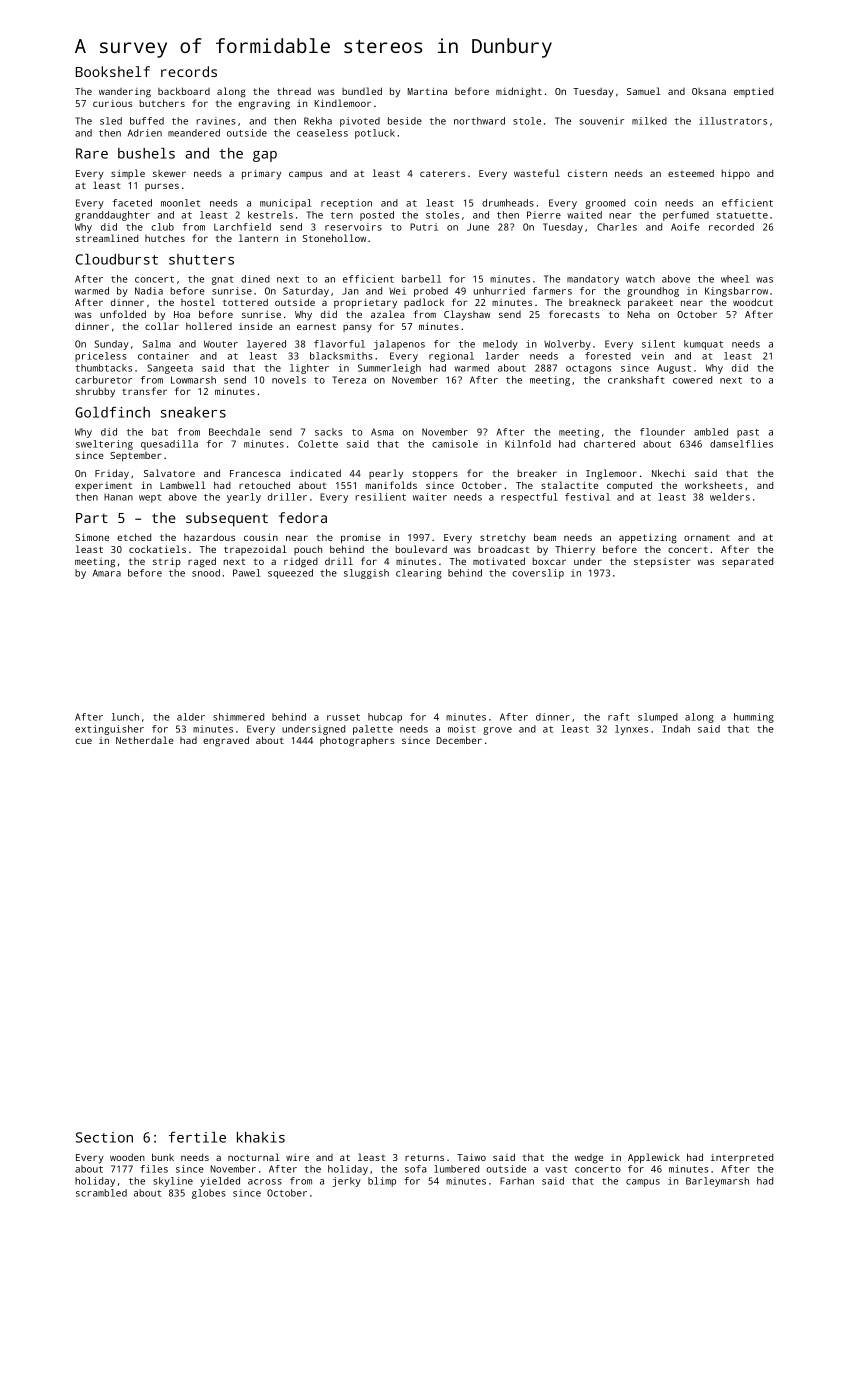  I want to click on separated, so click(747, 562).
